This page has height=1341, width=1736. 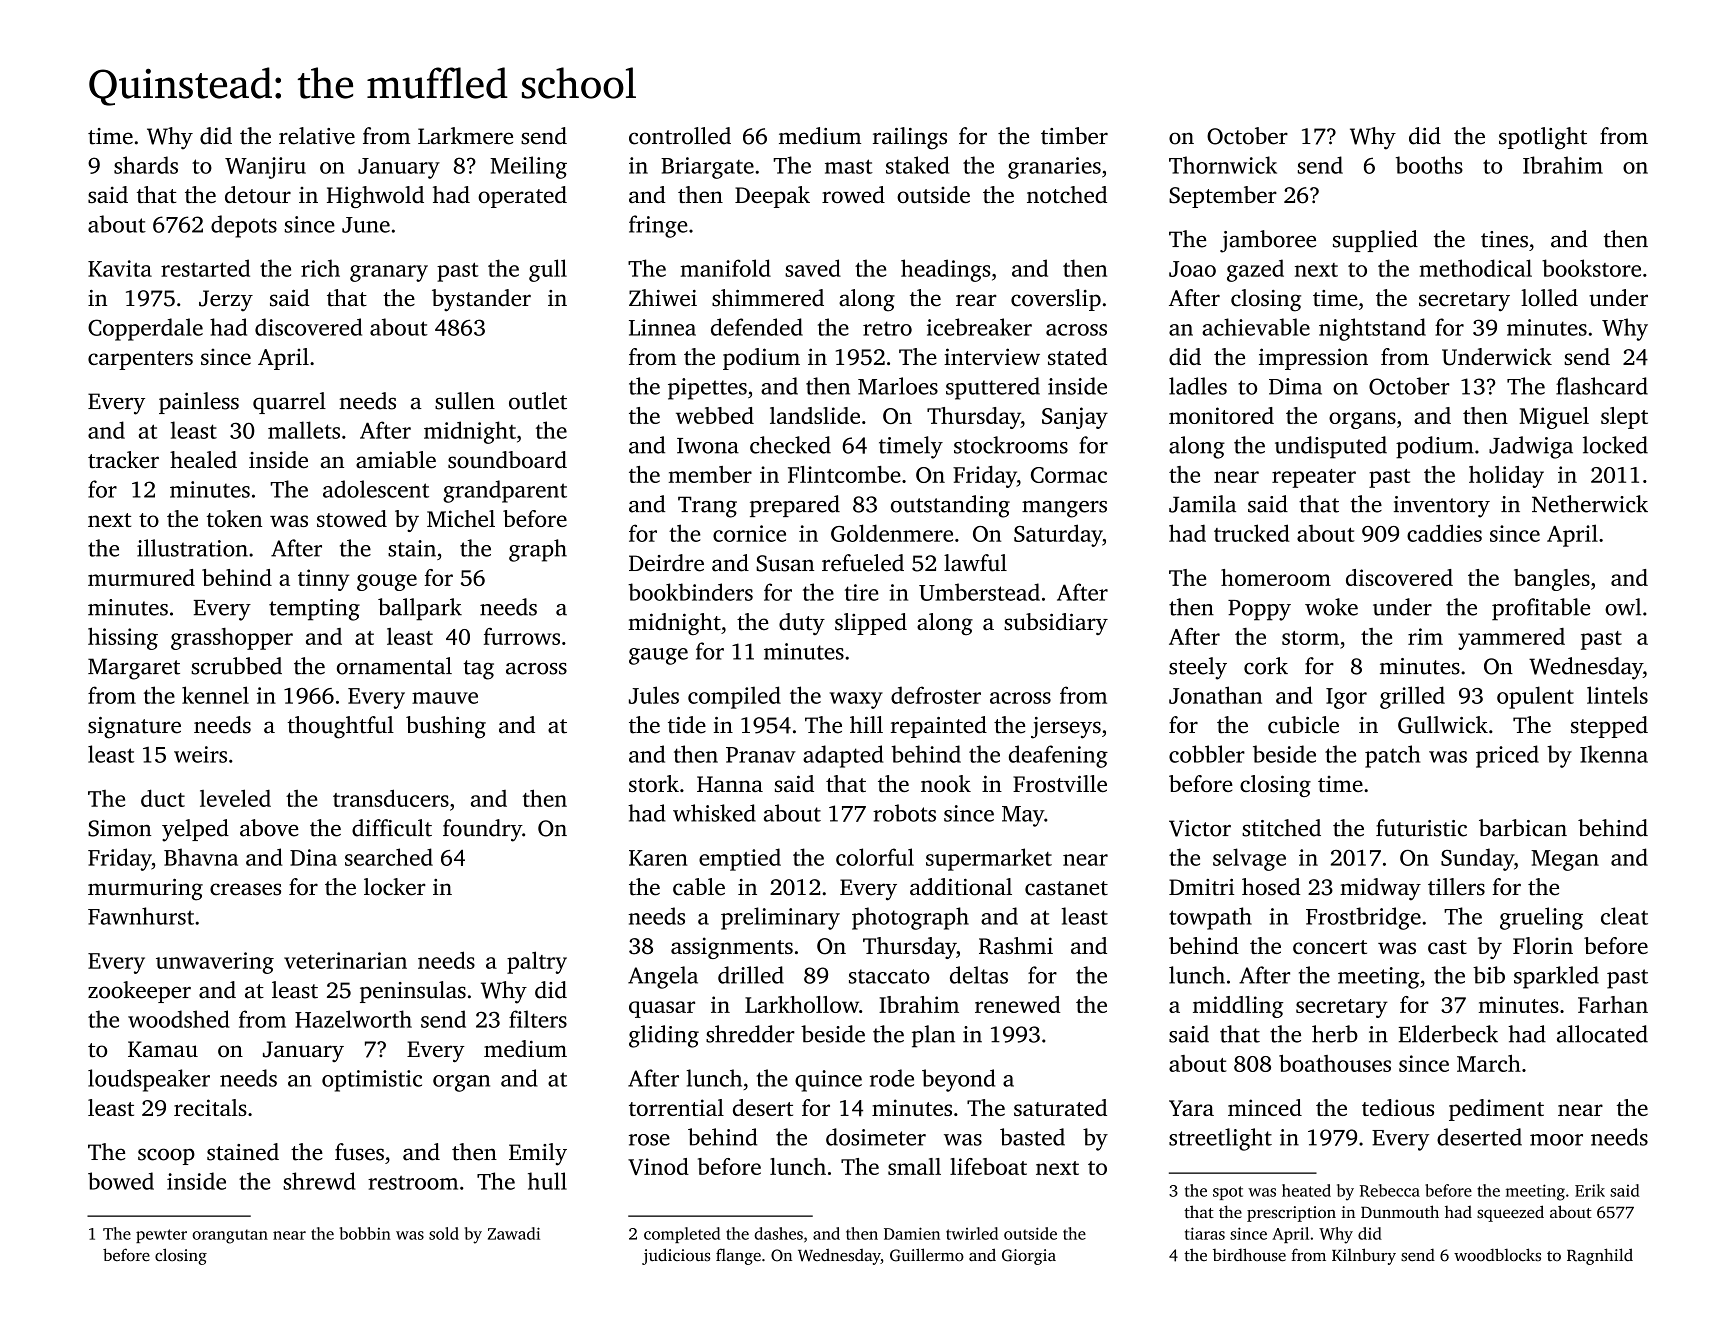 What do you see at coordinates (1314, 478) in the page?
I see `repeater` at bounding box center [1314, 478].
